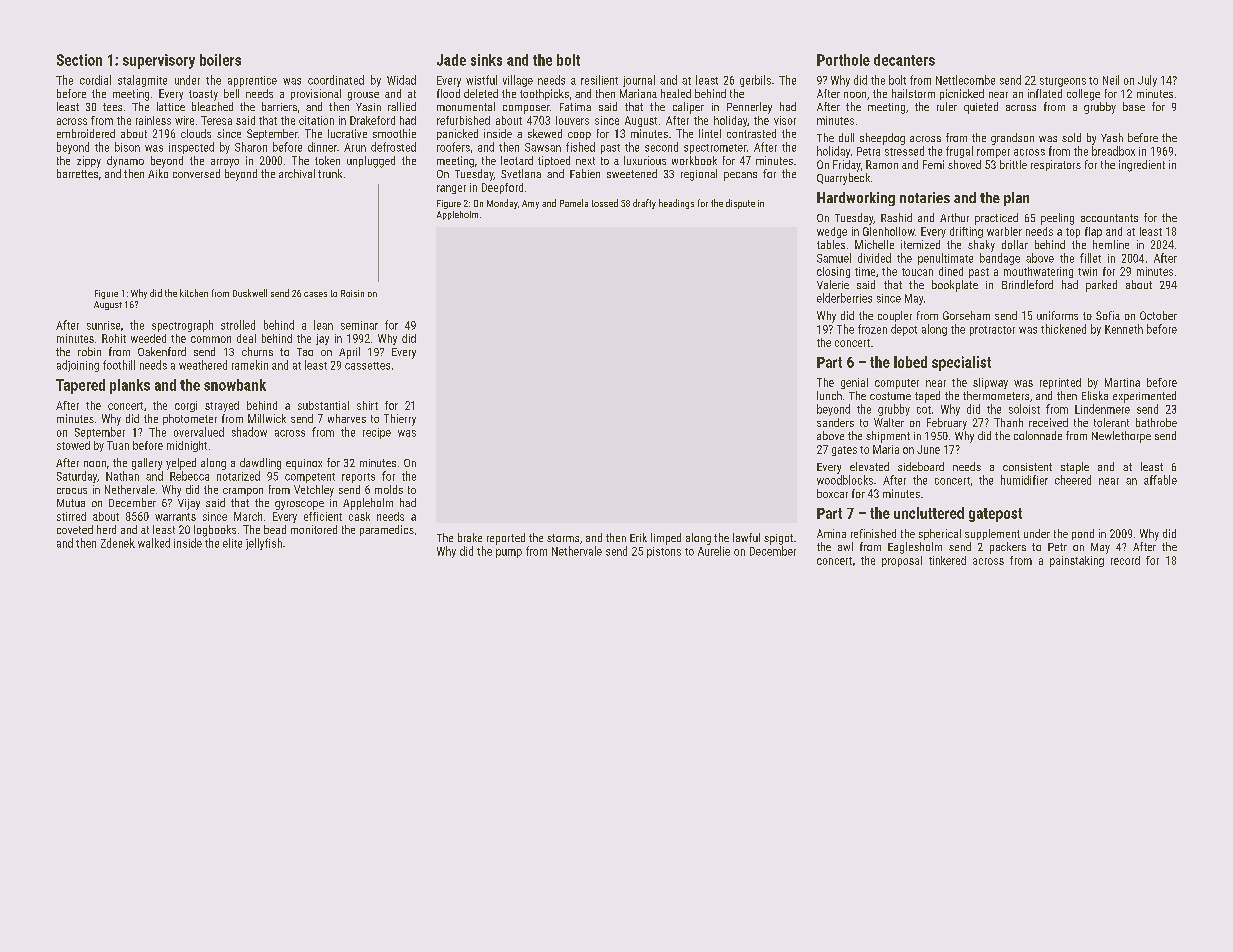 This screenshot has height=952, width=1233. I want to click on cassettes, so click(367, 366).
